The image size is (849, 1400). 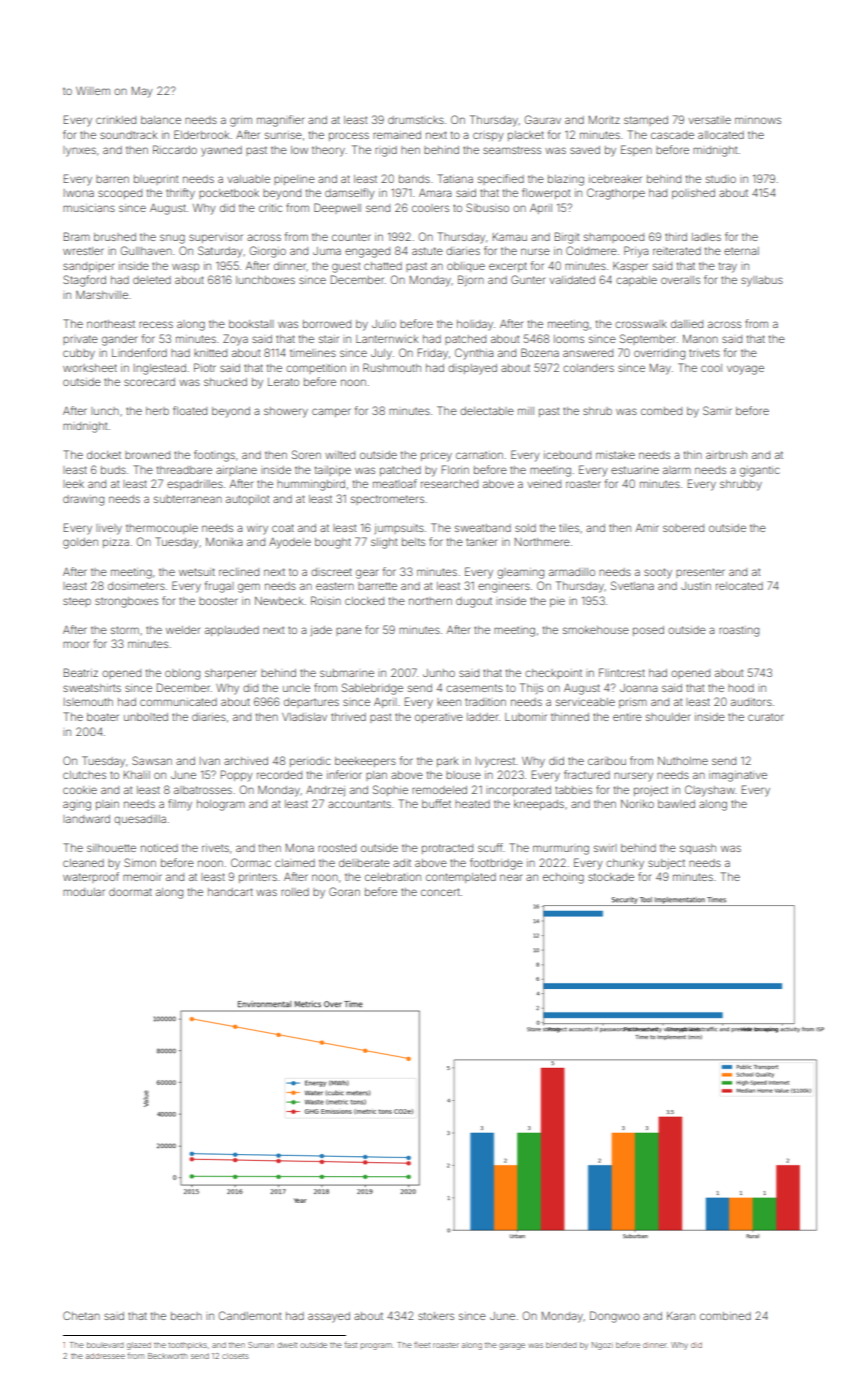 I want to click on combined, so click(x=725, y=1316).
